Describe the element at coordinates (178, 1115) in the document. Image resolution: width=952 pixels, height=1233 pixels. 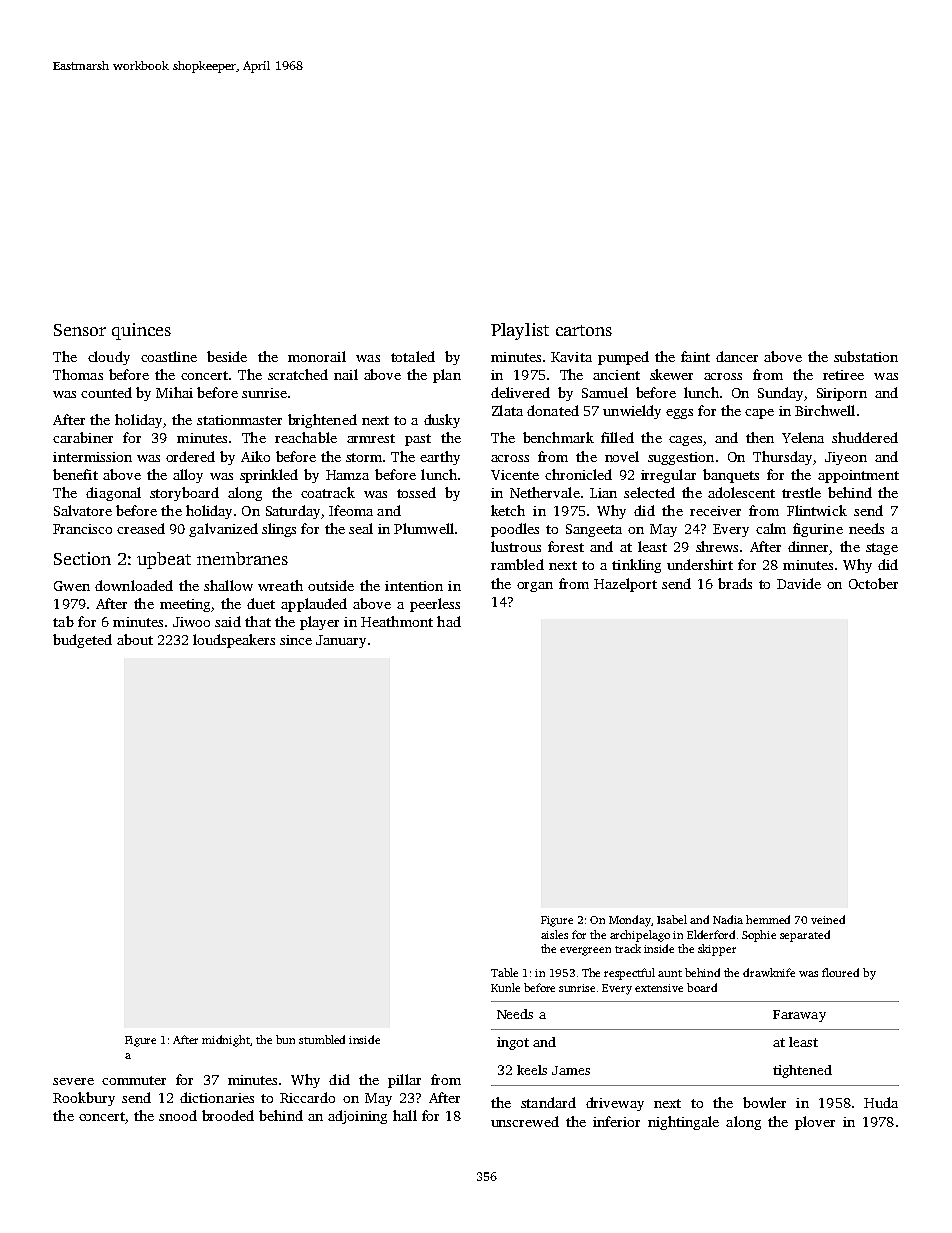
I see `snood` at that location.
